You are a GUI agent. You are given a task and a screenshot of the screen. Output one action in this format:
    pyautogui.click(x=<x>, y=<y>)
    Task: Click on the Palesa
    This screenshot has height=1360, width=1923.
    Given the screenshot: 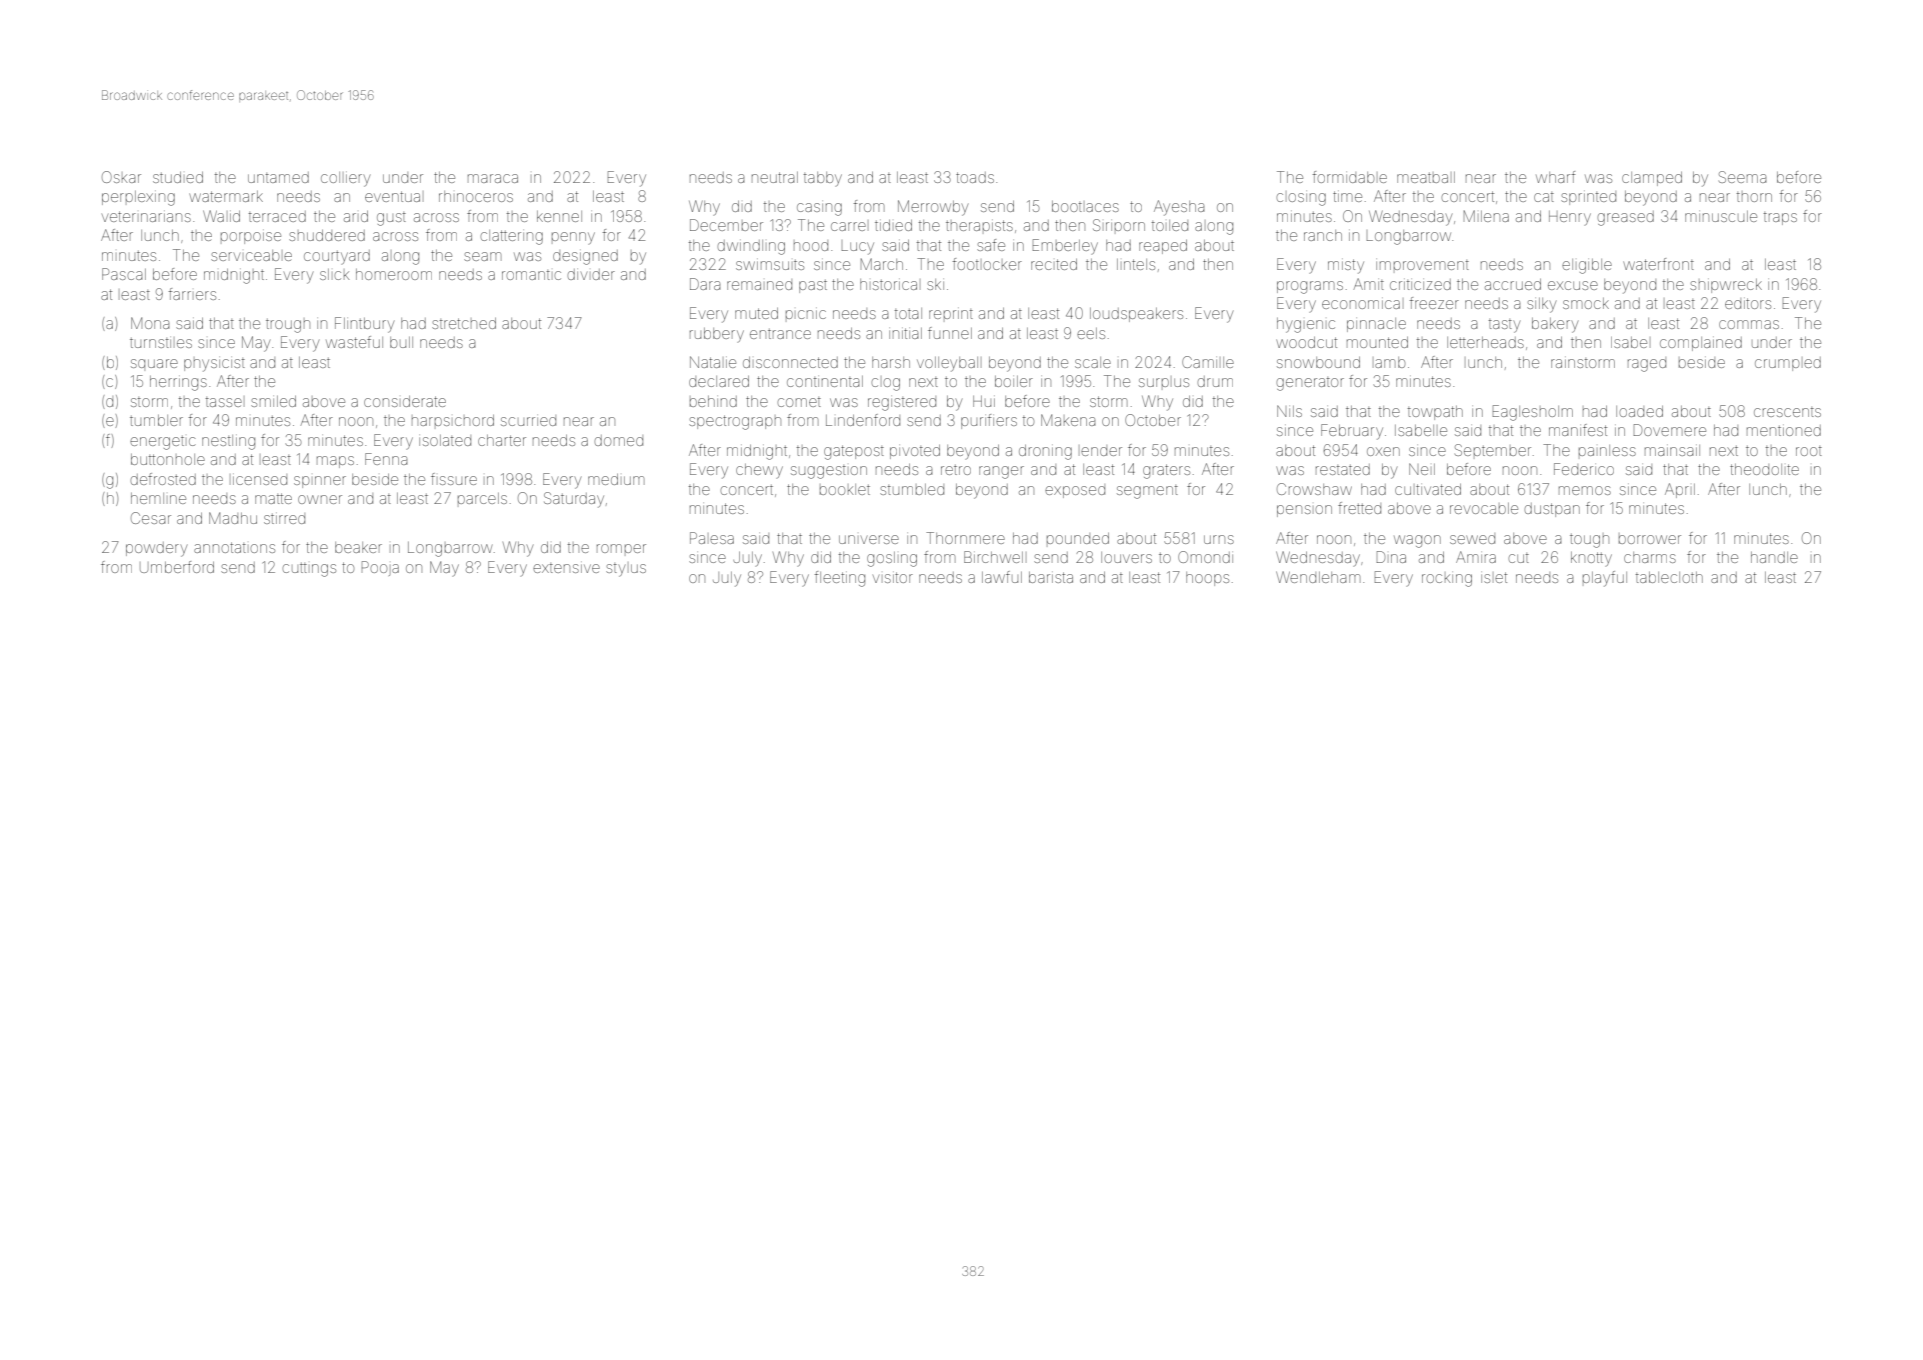 What is the action you would take?
    pyautogui.click(x=712, y=538)
